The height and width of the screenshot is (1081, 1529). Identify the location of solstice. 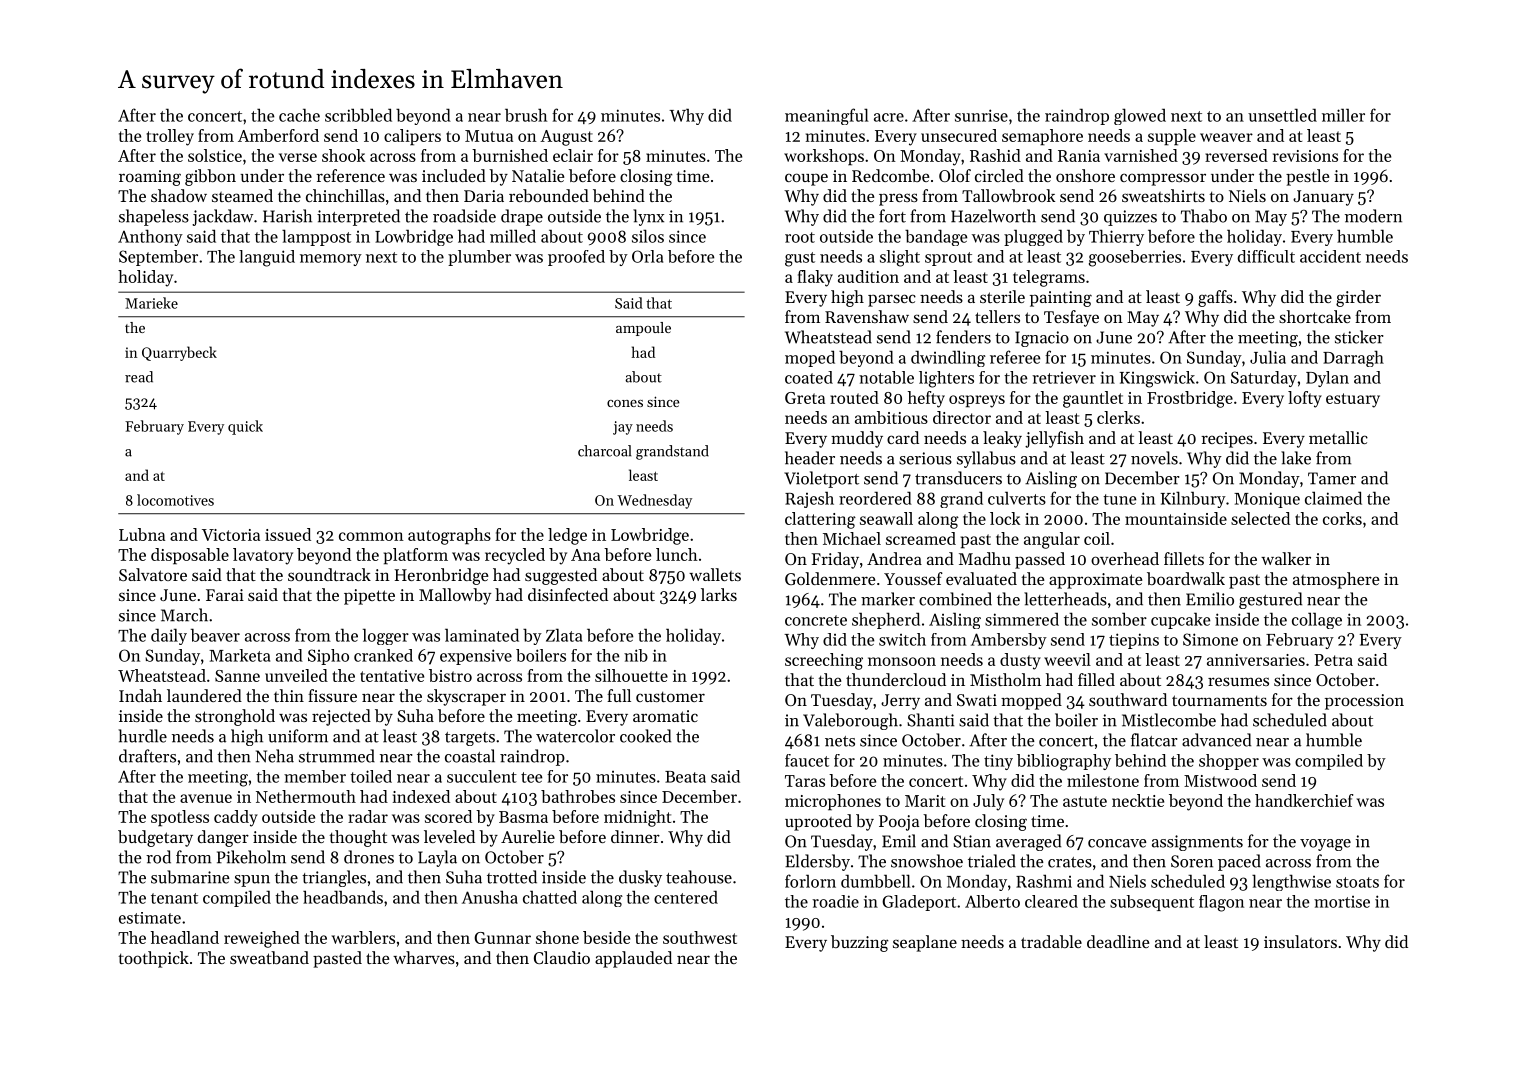
(215, 155).
